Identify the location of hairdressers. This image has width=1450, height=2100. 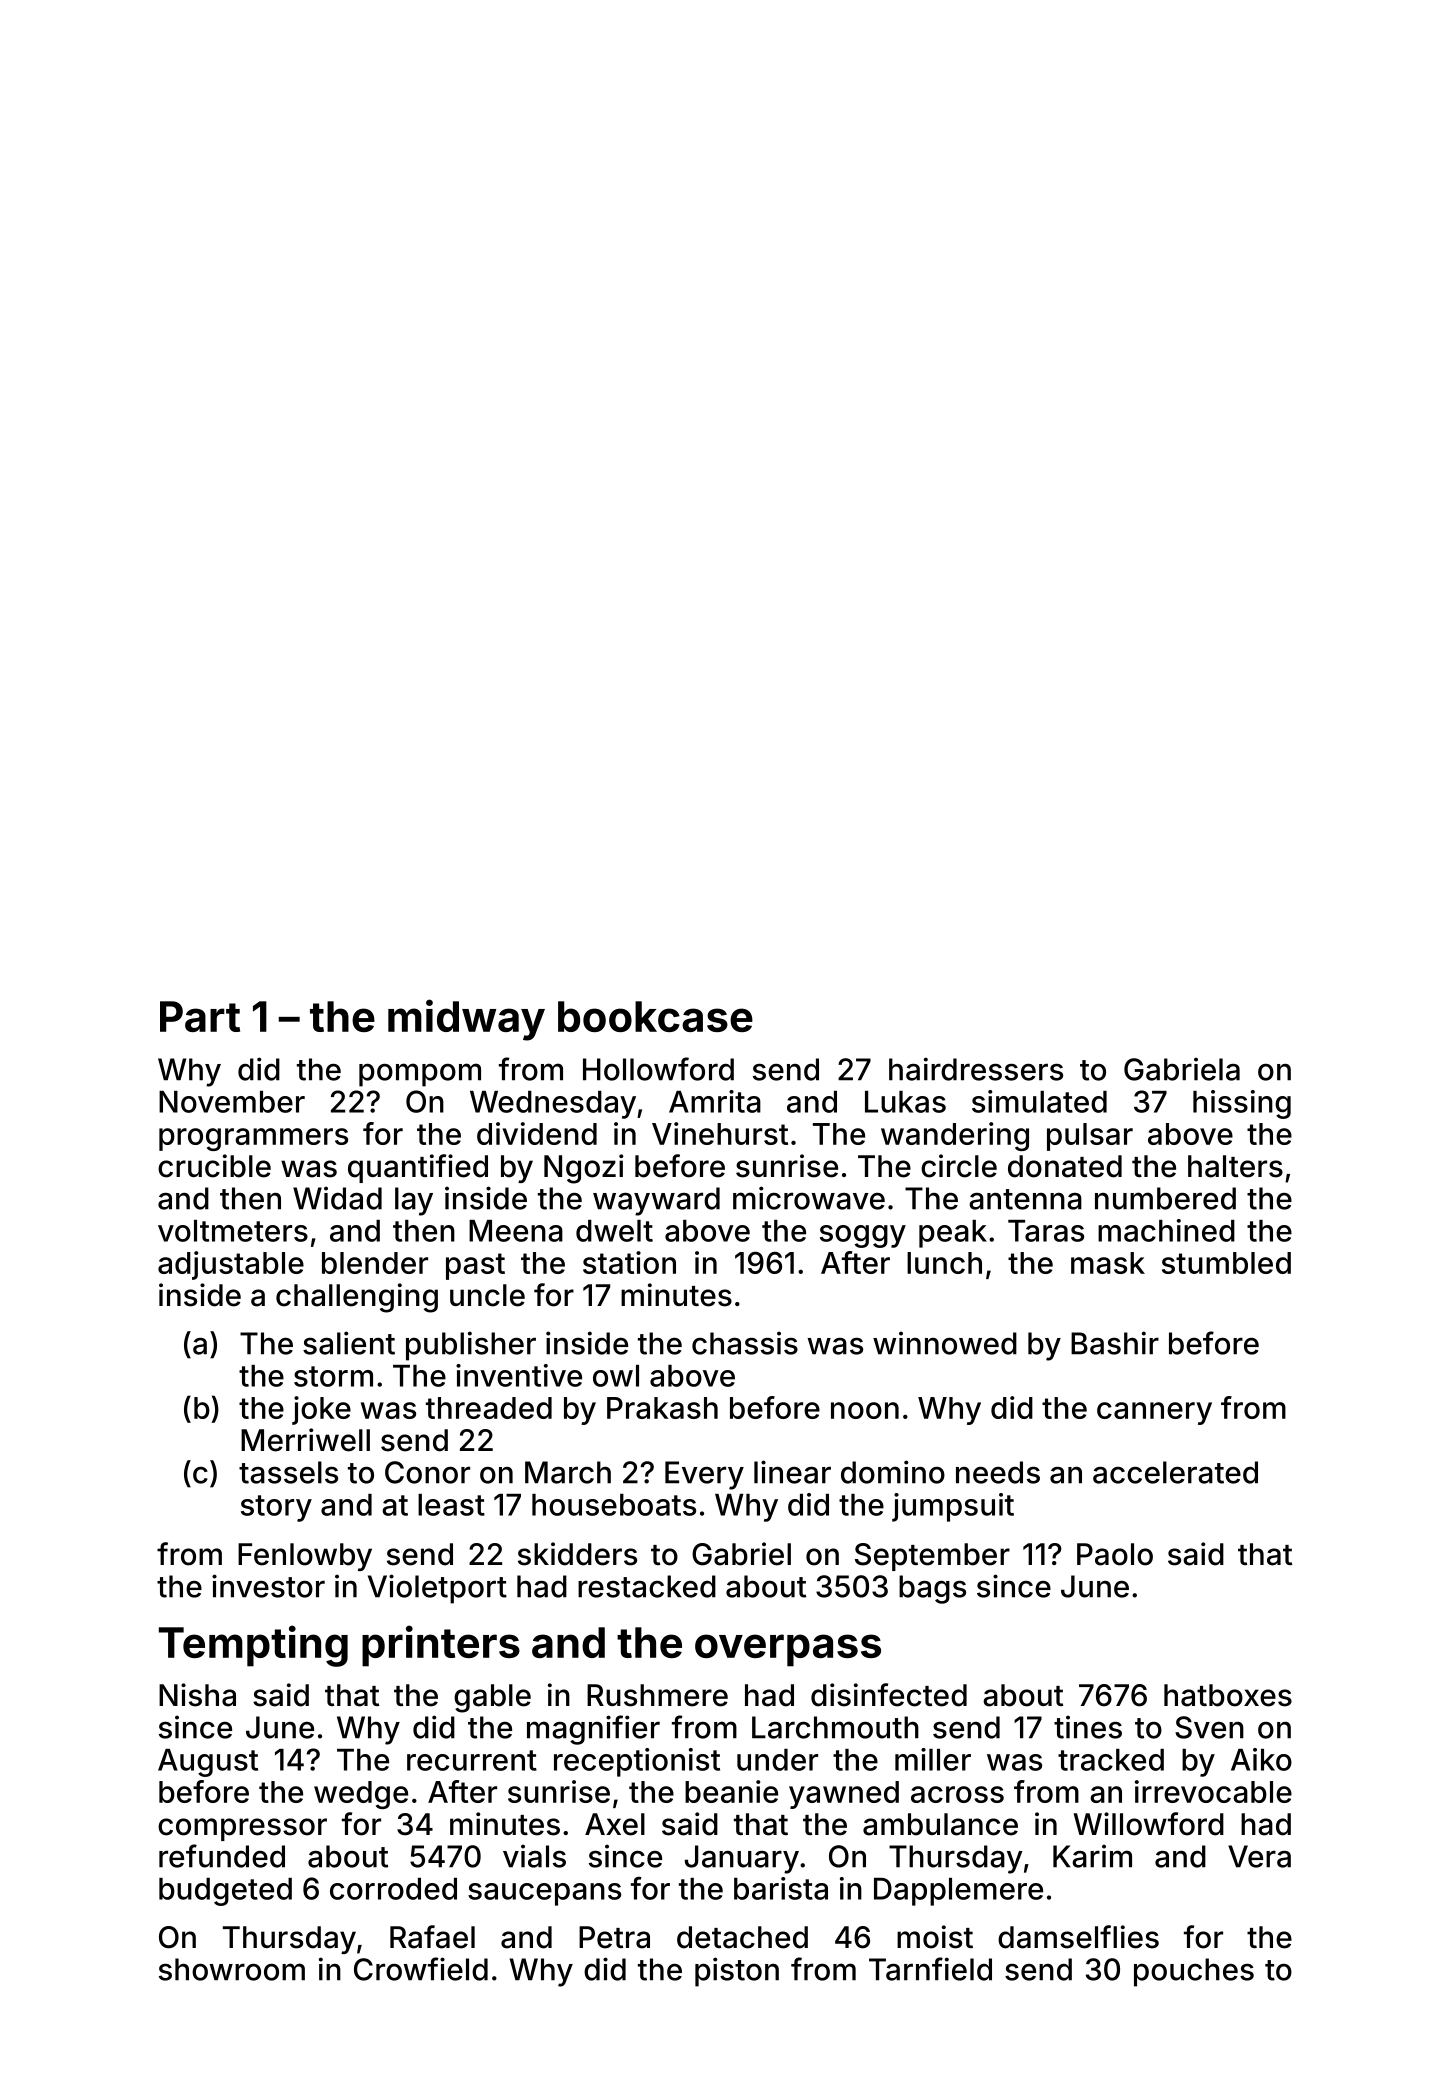
(976, 1069).
